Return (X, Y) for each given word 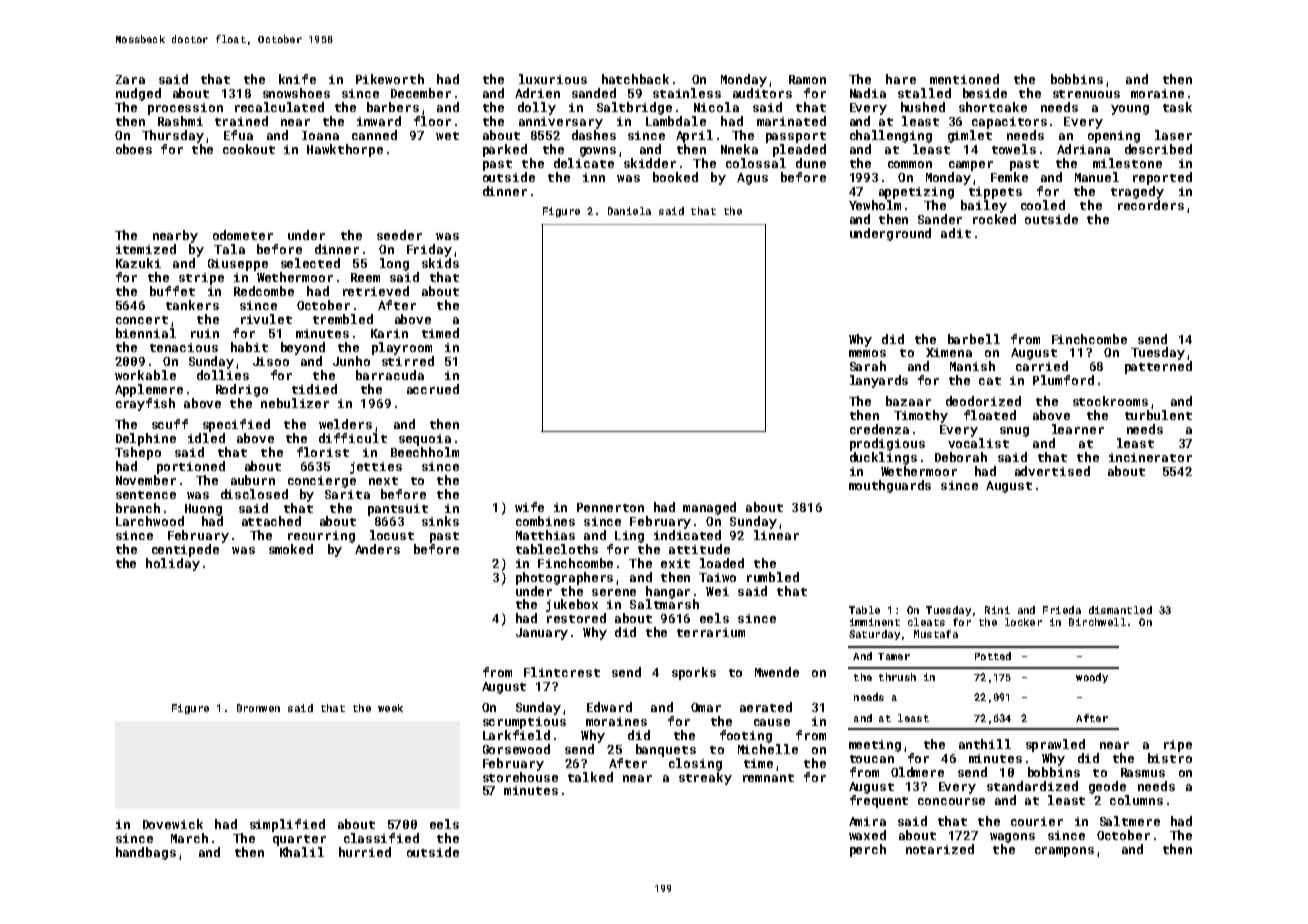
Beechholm (425, 452)
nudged (138, 94)
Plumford (1063, 380)
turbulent (1158, 415)
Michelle (768, 749)
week (390, 708)
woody (1092, 678)
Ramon (807, 79)
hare (901, 79)
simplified (287, 825)
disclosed (254, 494)
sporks (694, 673)
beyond (303, 348)
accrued (433, 389)
